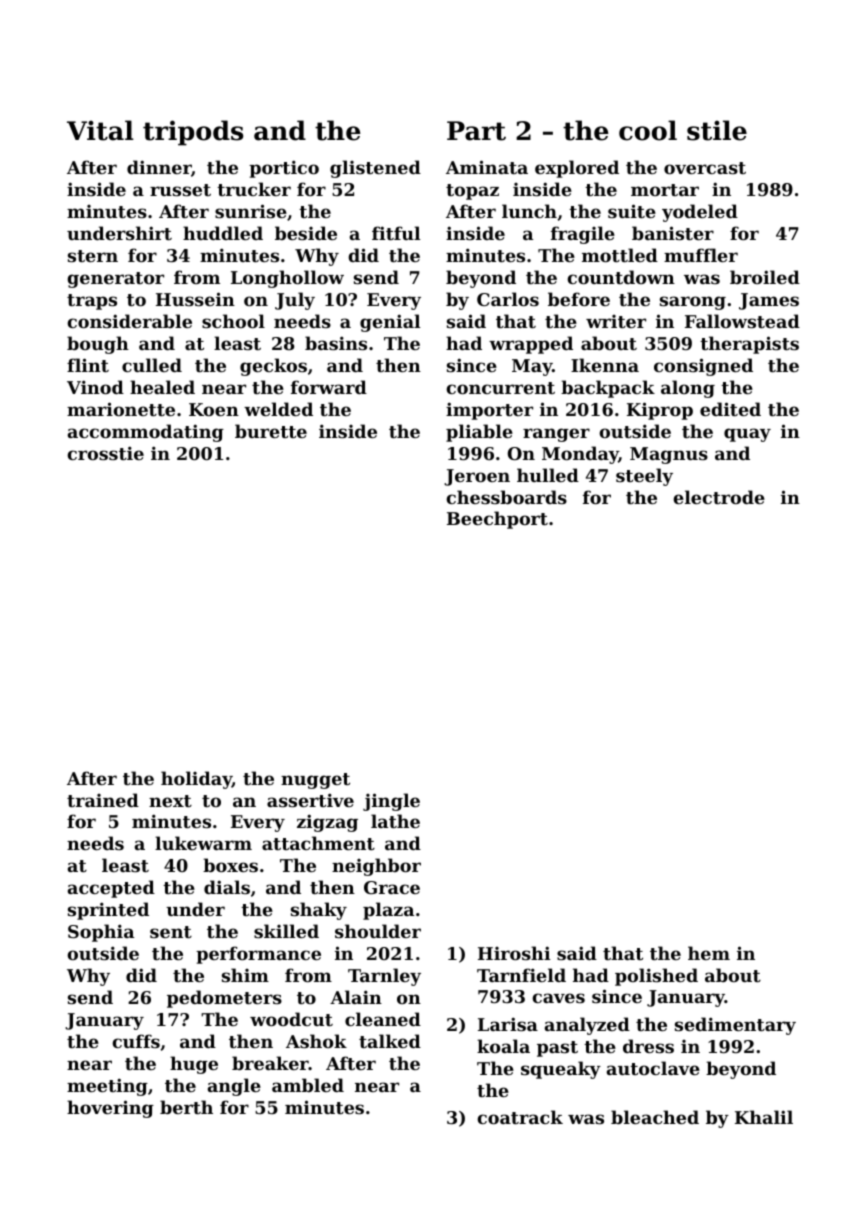 The height and width of the document is (1231, 867). Describe the element at coordinates (577, 169) in the document. I see `explored` at that location.
